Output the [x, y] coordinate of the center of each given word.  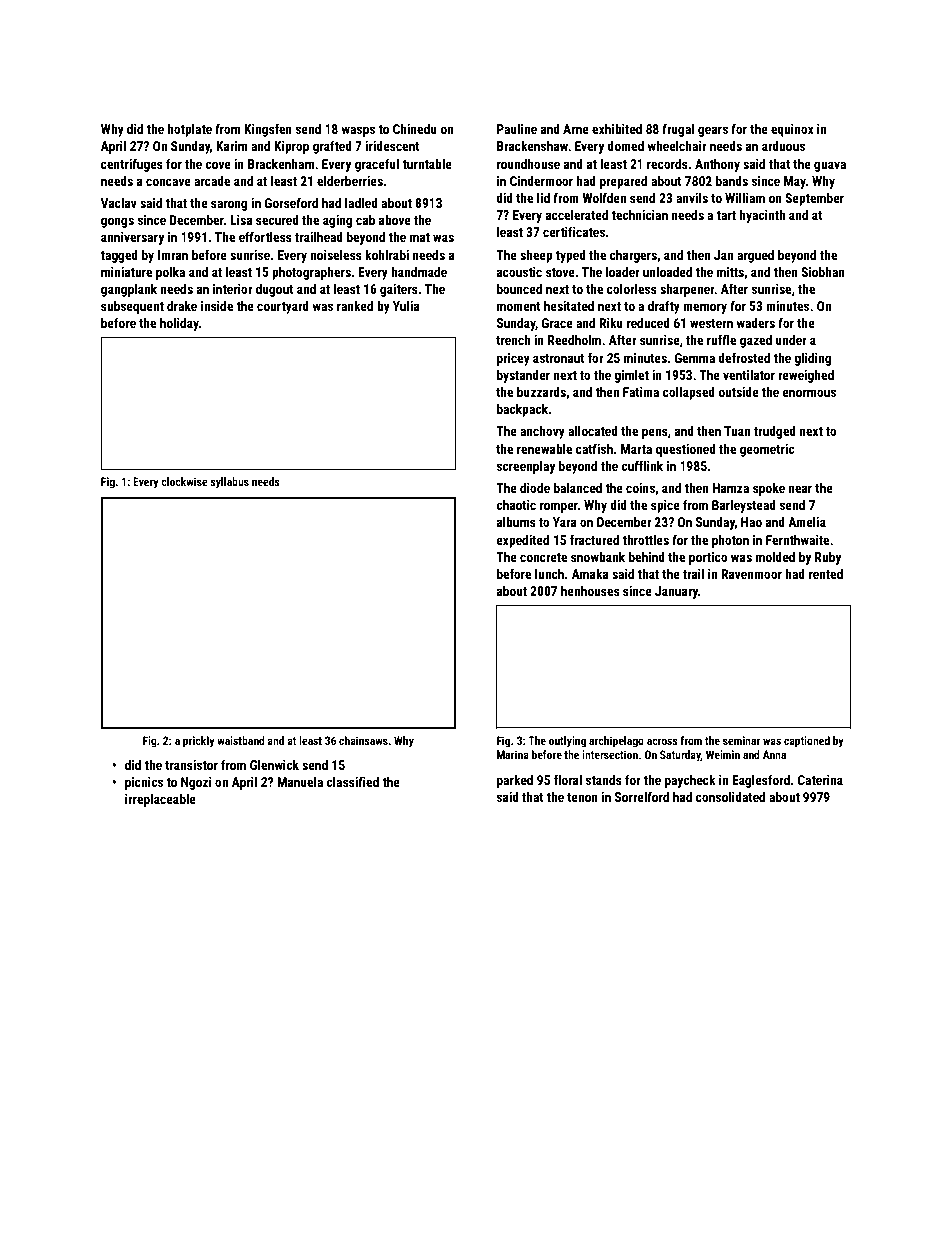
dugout [275, 290]
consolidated [730, 797]
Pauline [517, 129]
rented [826, 574]
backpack [523, 410]
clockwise [184, 481]
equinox [792, 130]
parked [515, 781]
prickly [199, 742]
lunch [549, 574]
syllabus [229, 483]
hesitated [569, 306]
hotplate [190, 130]
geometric [767, 450]
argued [755, 256]
